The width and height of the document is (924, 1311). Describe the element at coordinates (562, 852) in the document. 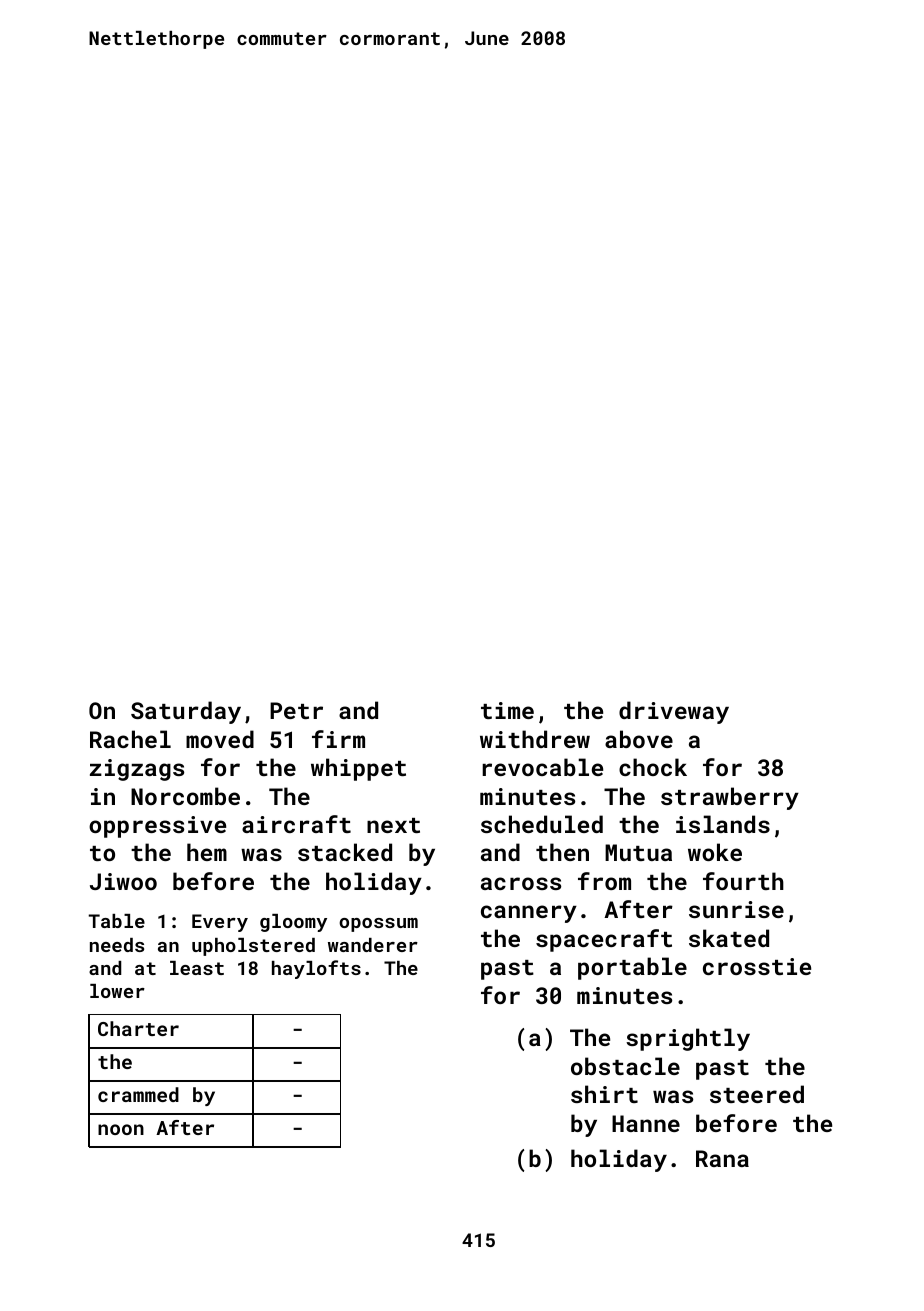

I see `then` at that location.
